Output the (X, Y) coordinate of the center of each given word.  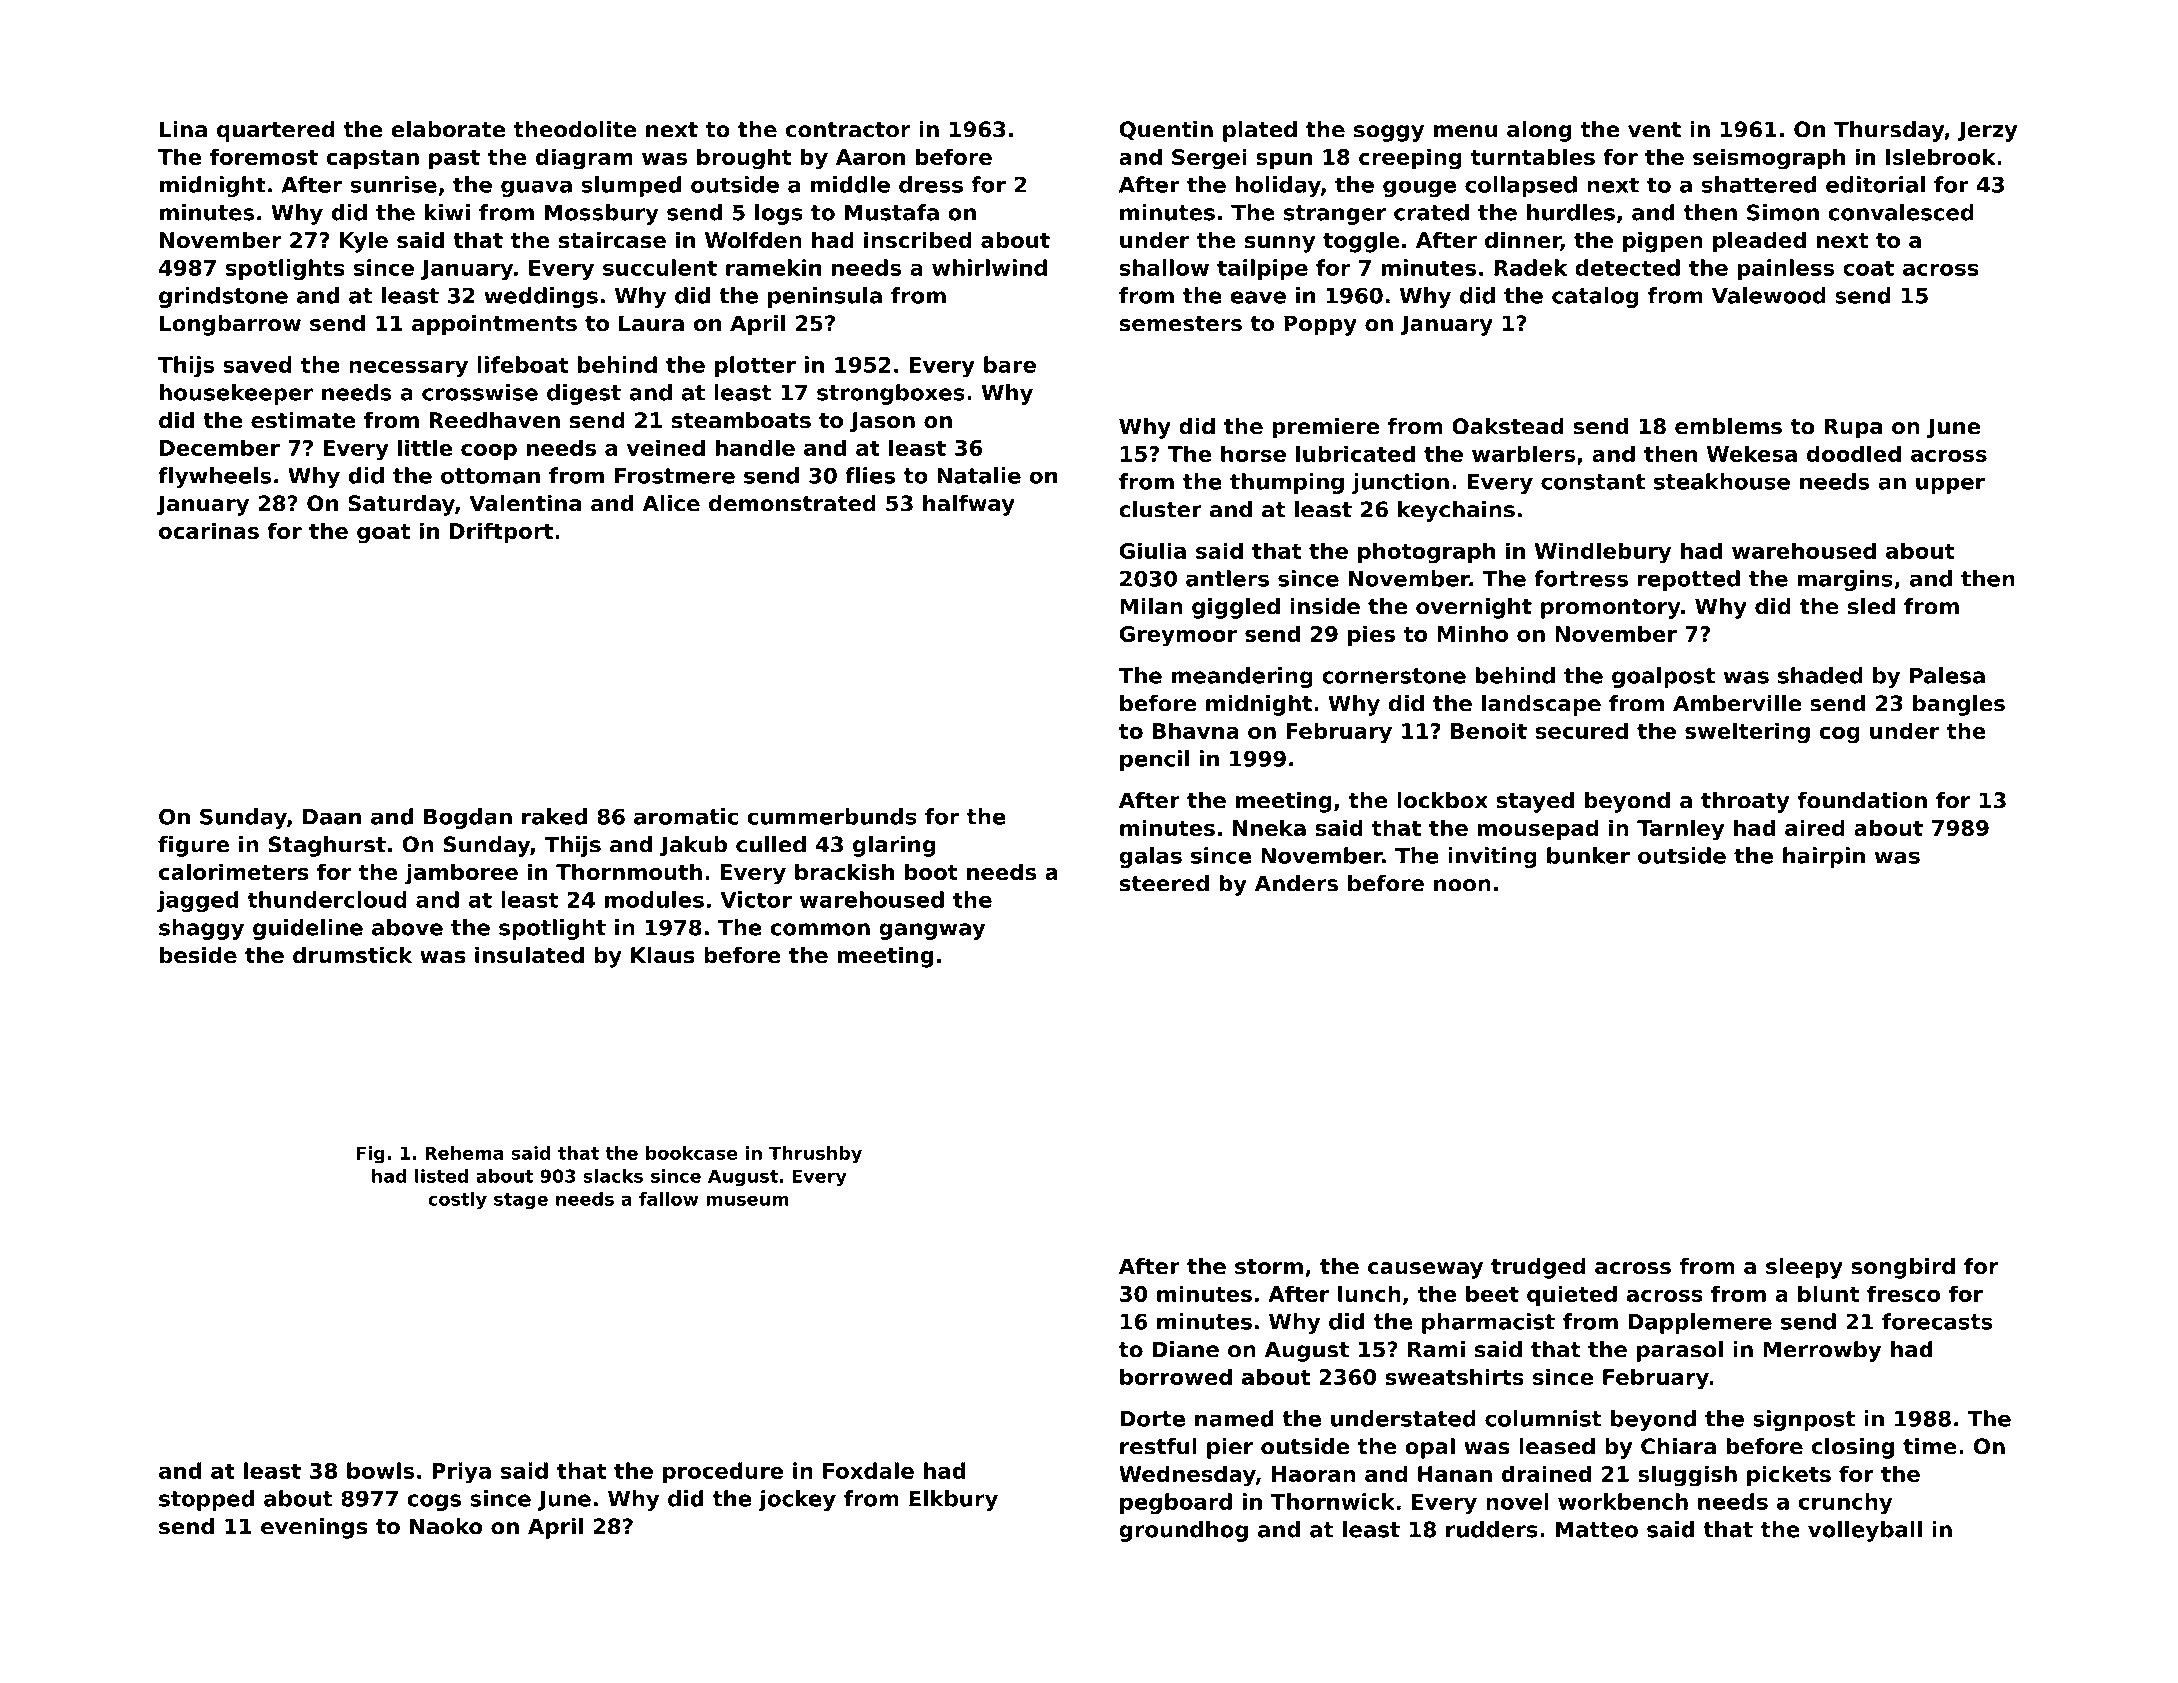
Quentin (1166, 131)
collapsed (1521, 186)
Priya (461, 1473)
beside (198, 955)
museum (747, 1200)
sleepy (1804, 1268)
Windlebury (1603, 553)
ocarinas (209, 530)
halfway (969, 505)
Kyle (364, 242)
